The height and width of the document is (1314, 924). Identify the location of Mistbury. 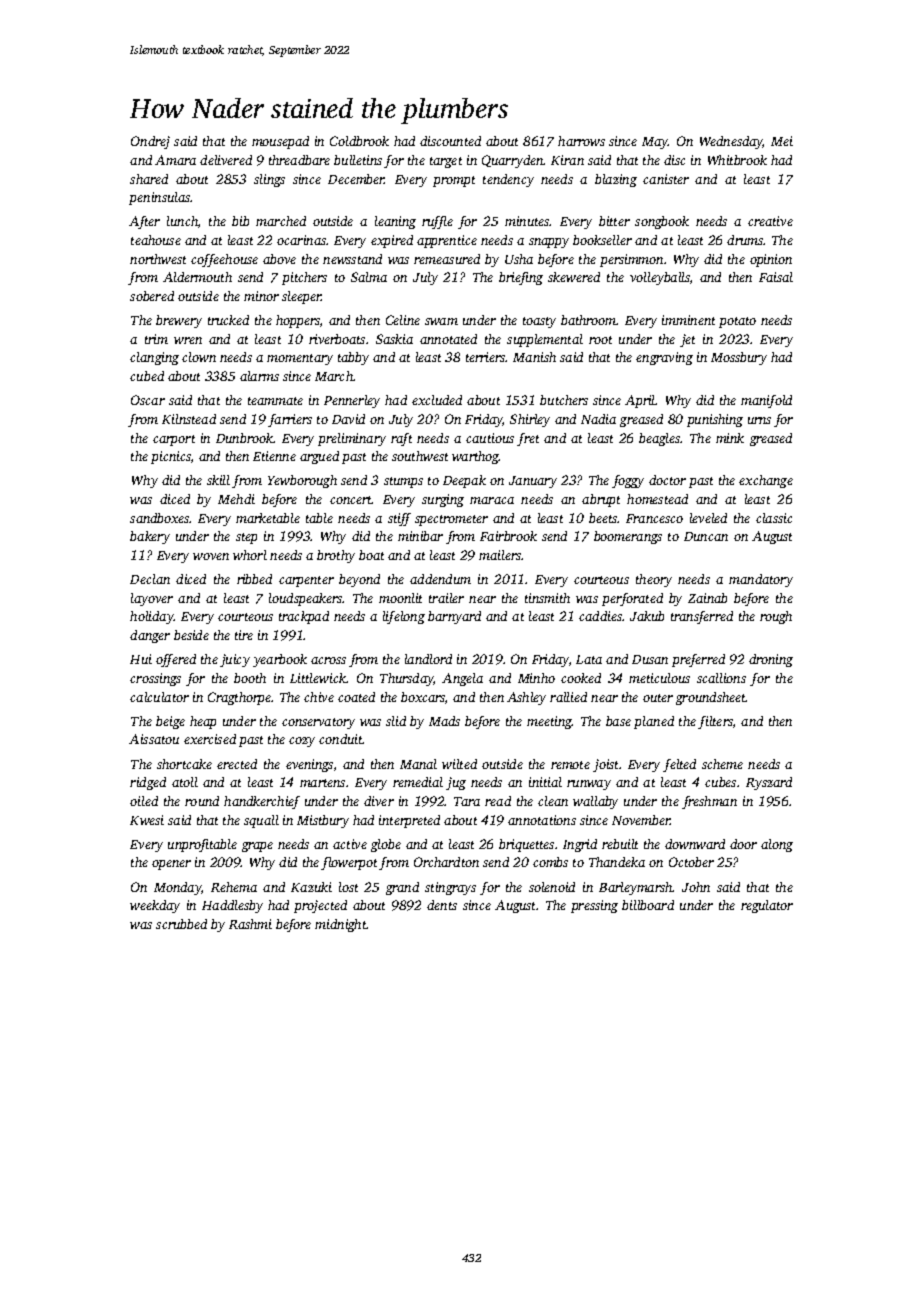
(323, 821).
